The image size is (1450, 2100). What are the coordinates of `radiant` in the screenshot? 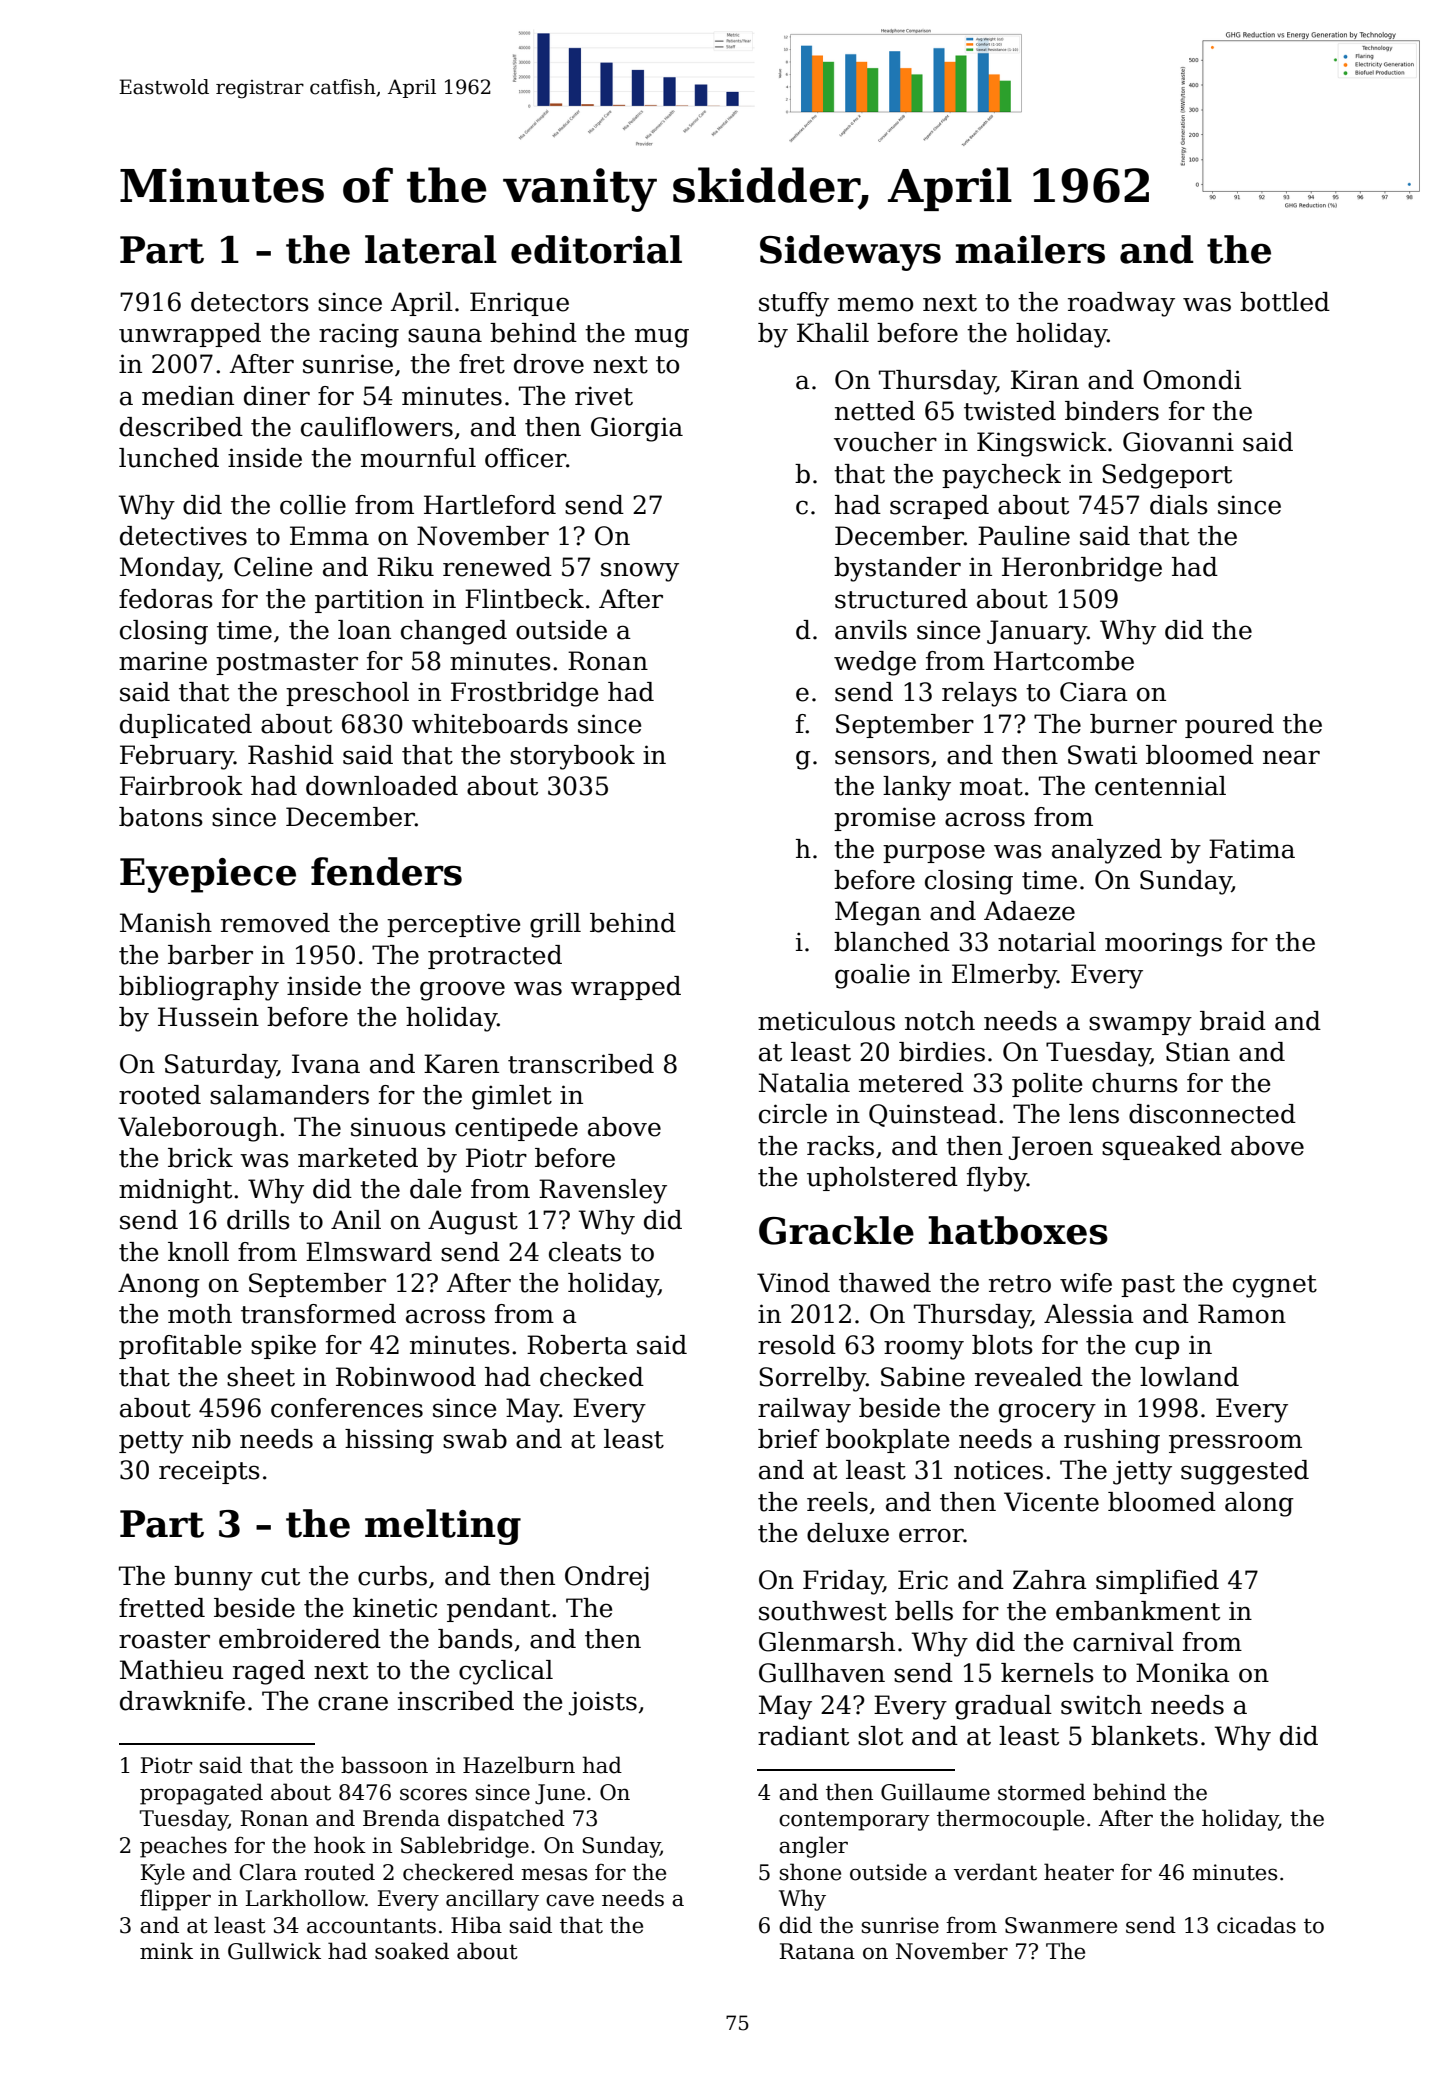 It's located at (803, 1736).
